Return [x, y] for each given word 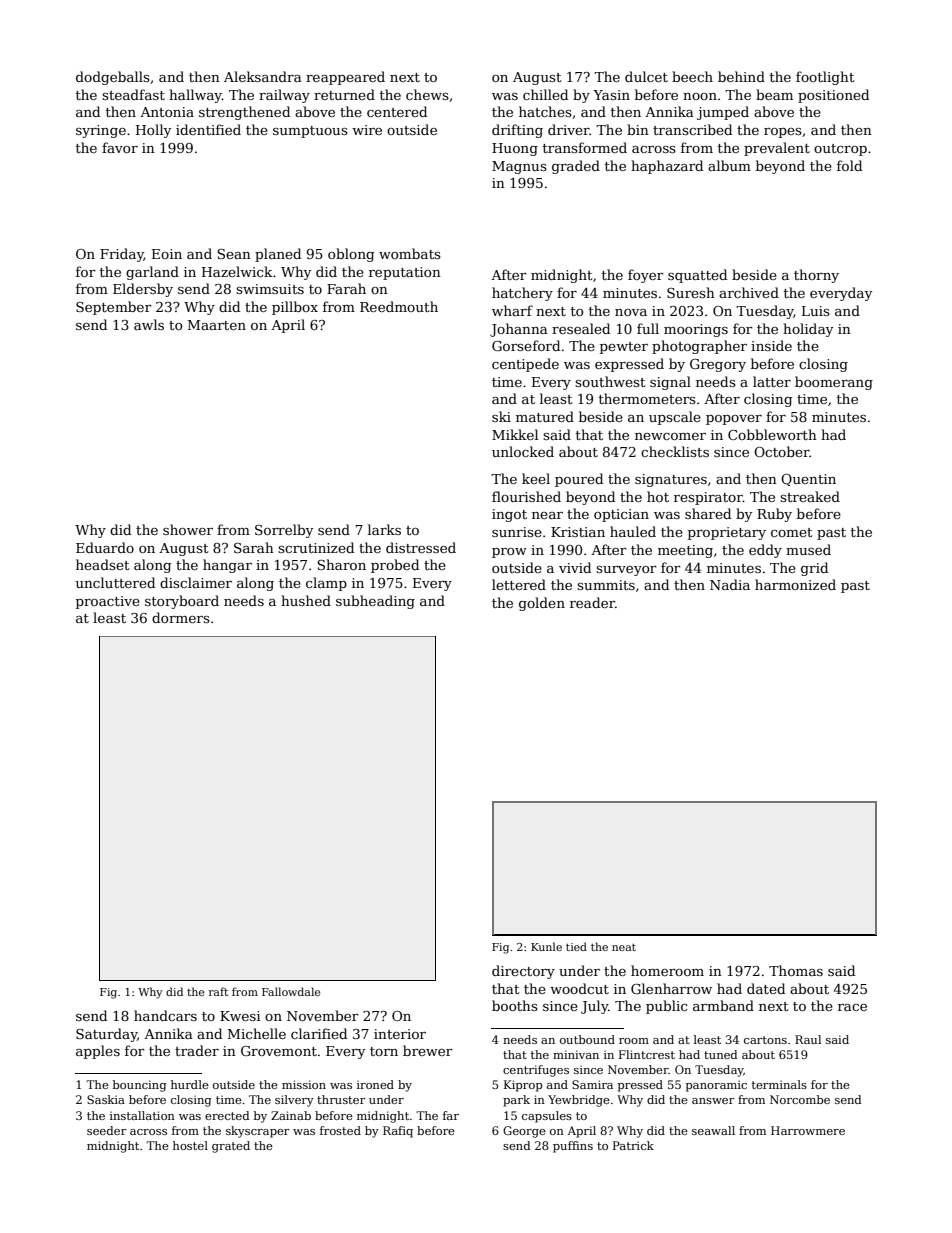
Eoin [167, 254]
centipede [525, 365]
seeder [107, 1130]
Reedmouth [399, 306]
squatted [697, 276]
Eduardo [105, 547]
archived [749, 292]
